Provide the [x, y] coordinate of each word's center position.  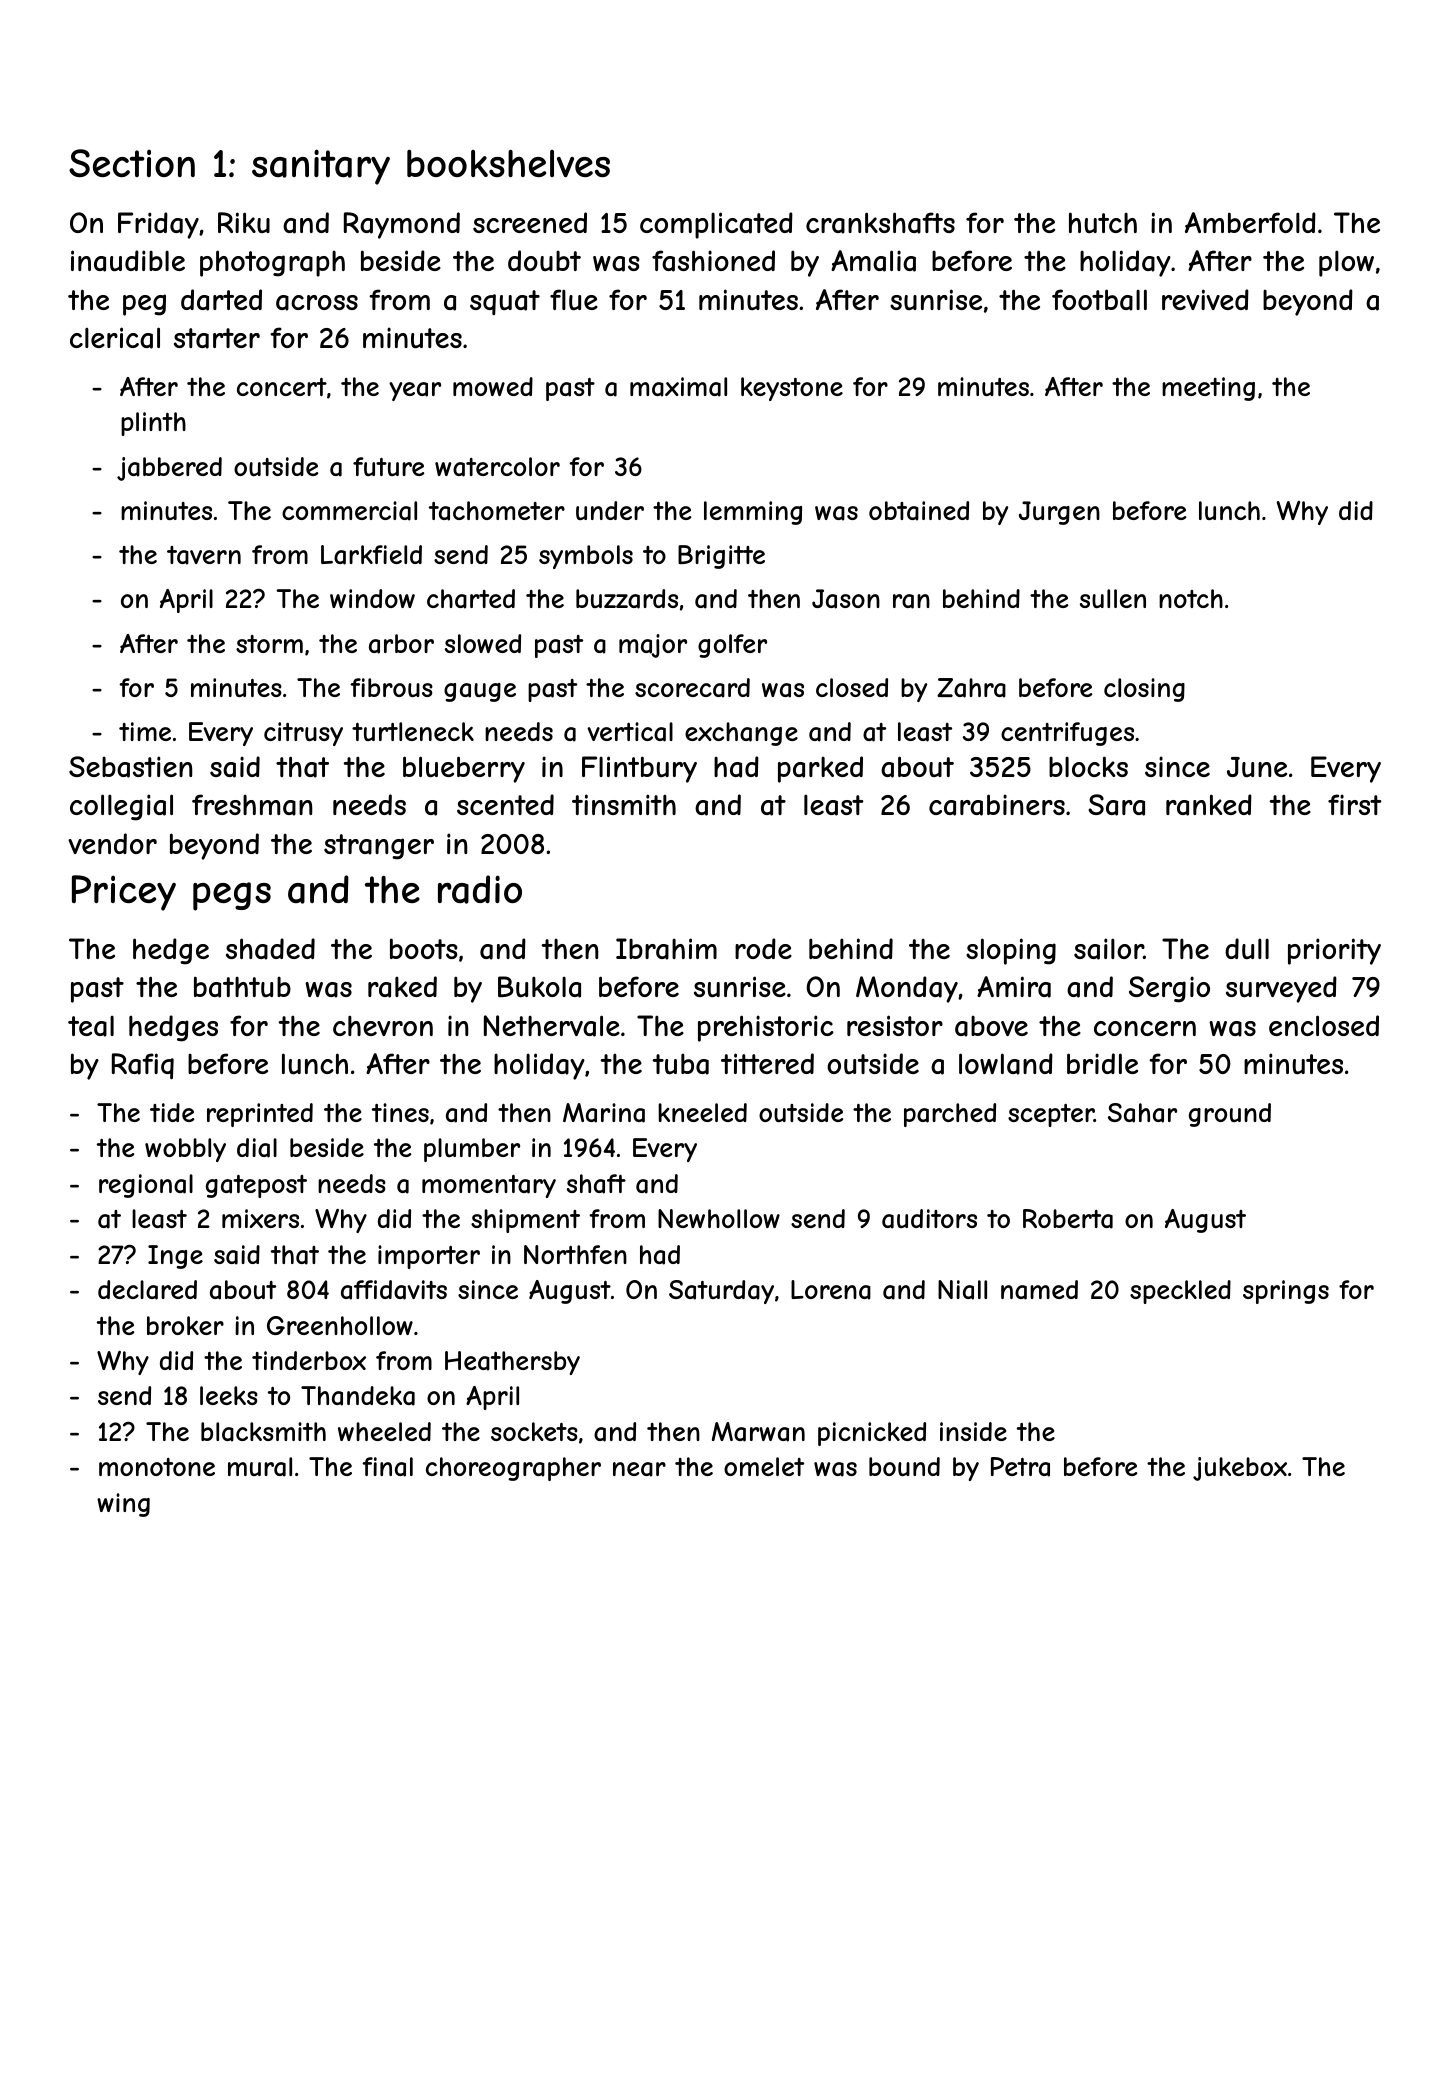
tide [172, 1112]
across [317, 303]
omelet [764, 1466]
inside [973, 1431]
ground [1230, 1115]
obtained [919, 511]
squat [505, 302]
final [387, 1467]
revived [1205, 299]
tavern [204, 555]
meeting [1208, 389]
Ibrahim [666, 949]
